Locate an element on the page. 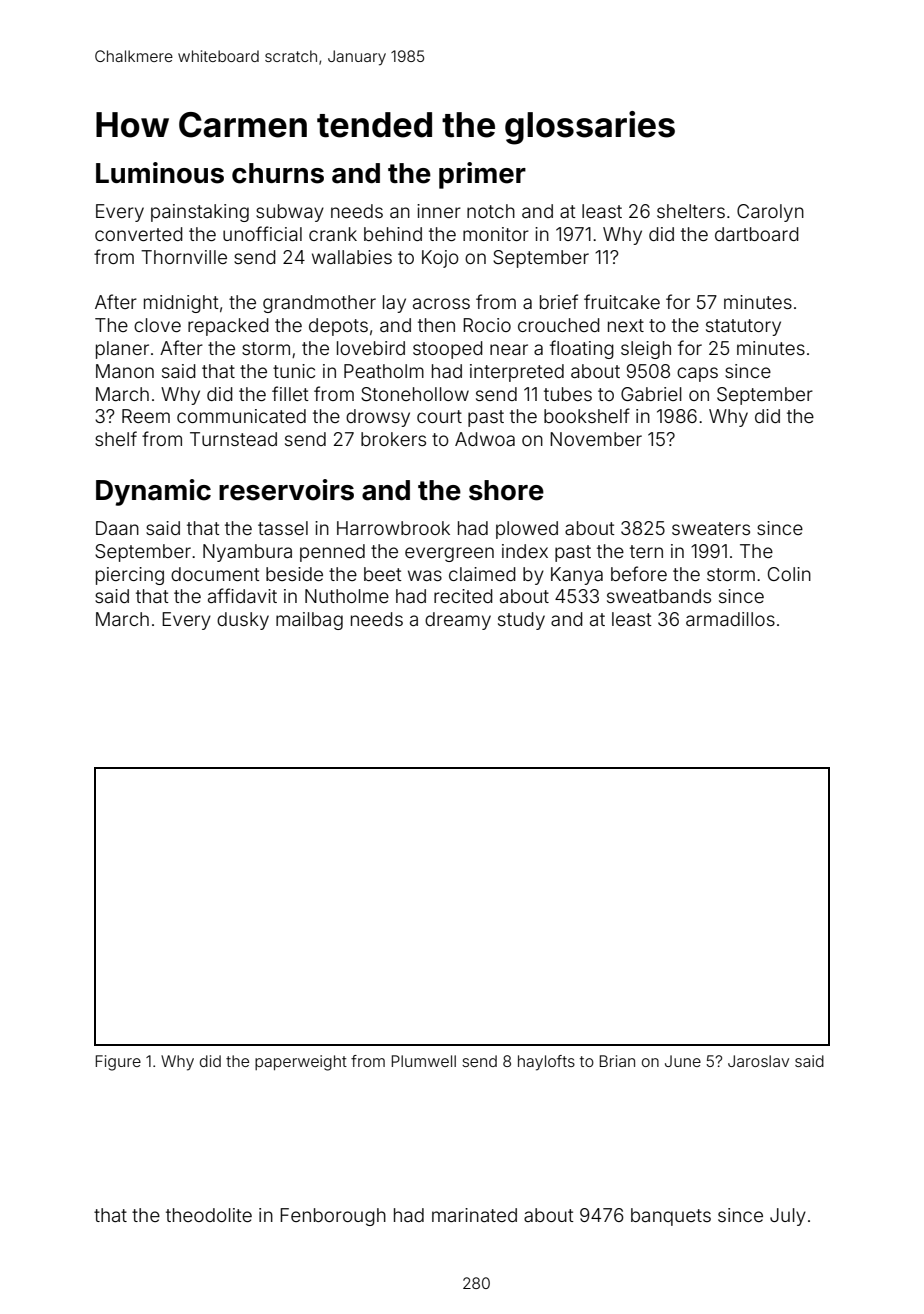  notch is located at coordinates (491, 211).
